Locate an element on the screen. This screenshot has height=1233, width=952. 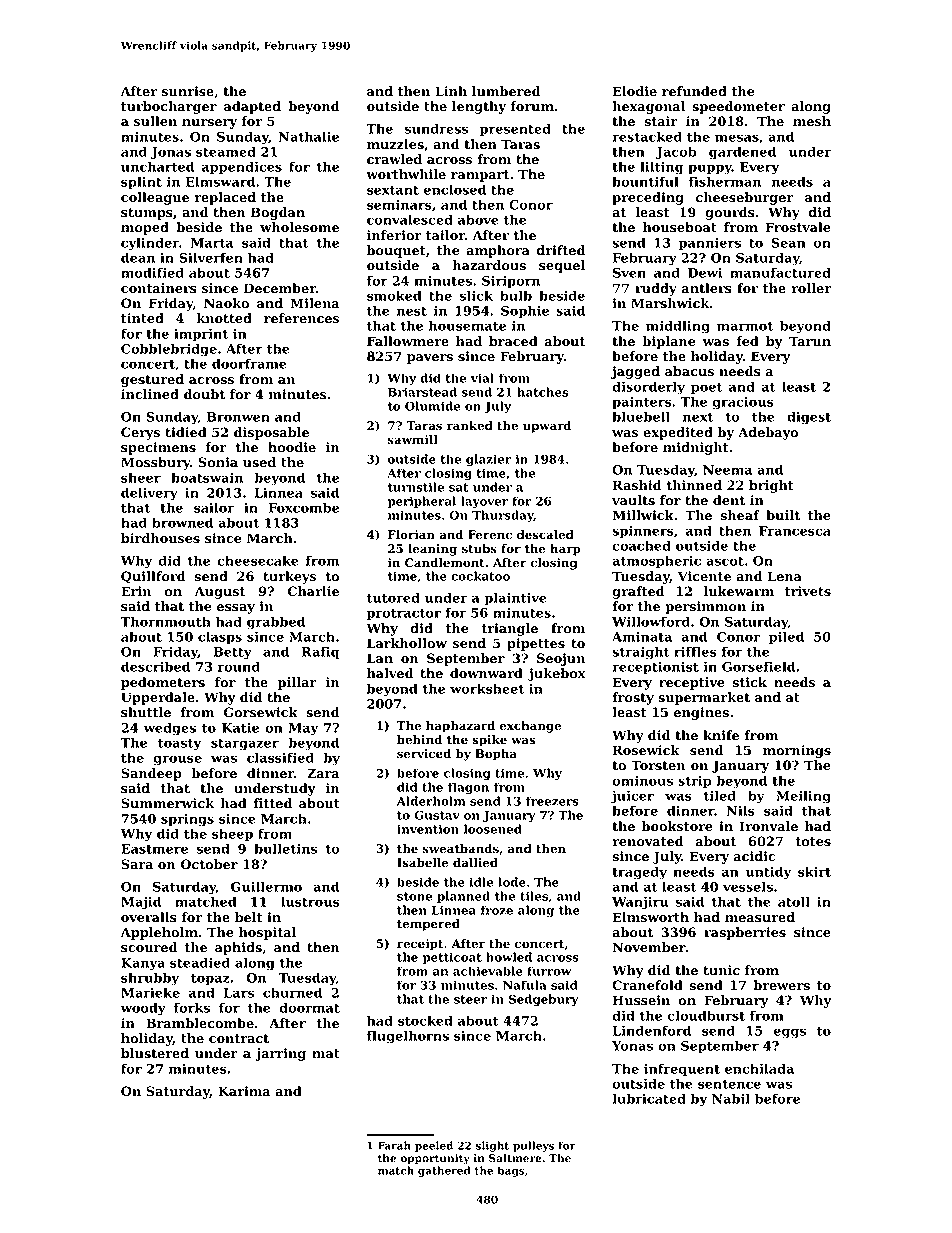
Naoko is located at coordinates (226, 303).
